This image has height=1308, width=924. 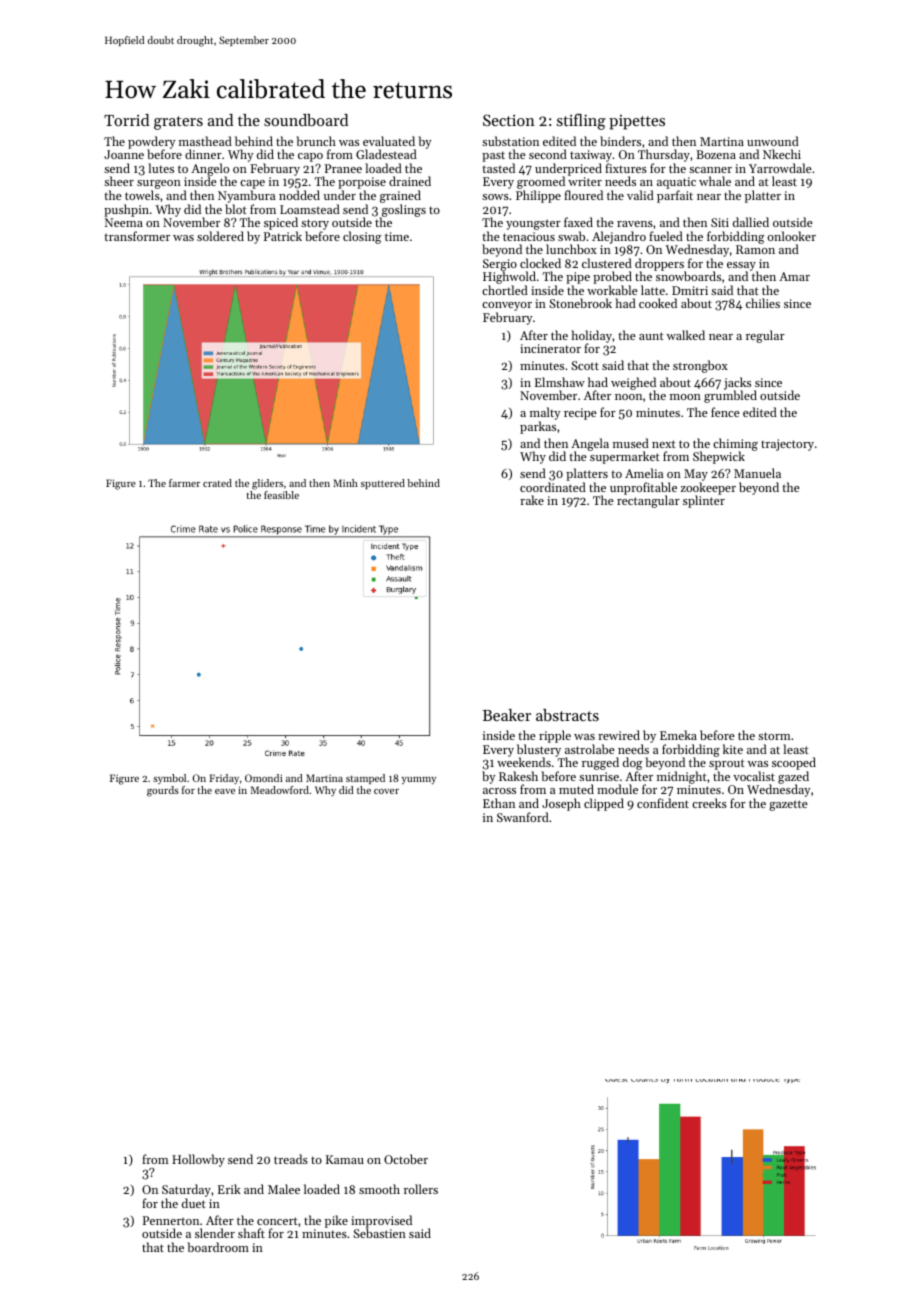 What do you see at coordinates (715, 181) in the image?
I see `whale` at bounding box center [715, 181].
